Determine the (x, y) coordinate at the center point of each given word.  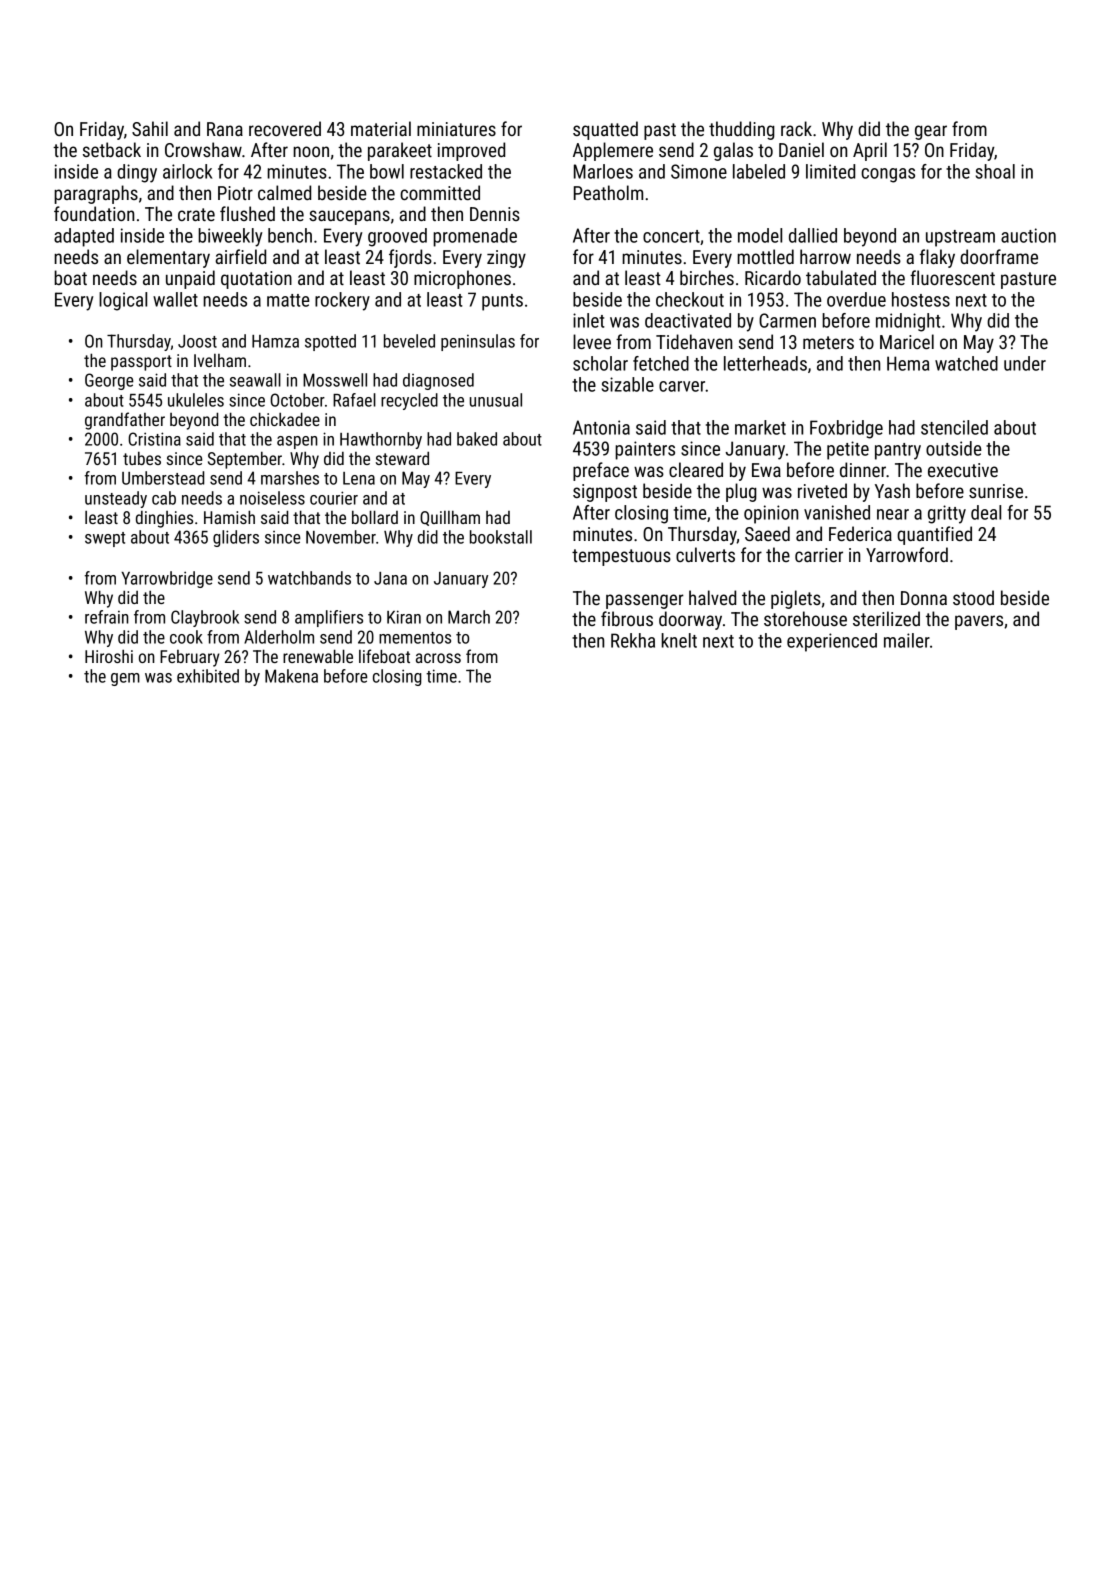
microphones (462, 279)
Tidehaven (694, 341)
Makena (291, 676)
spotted (330, 342)
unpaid (190, 279)
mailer (907, 640)
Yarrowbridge (167, 579)
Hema (908, 363)
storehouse (805, 618)
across (438, 658)
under (1025, 363)
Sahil (150, 128)
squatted (605, 130)
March (469, 617)
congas (888, 175)
